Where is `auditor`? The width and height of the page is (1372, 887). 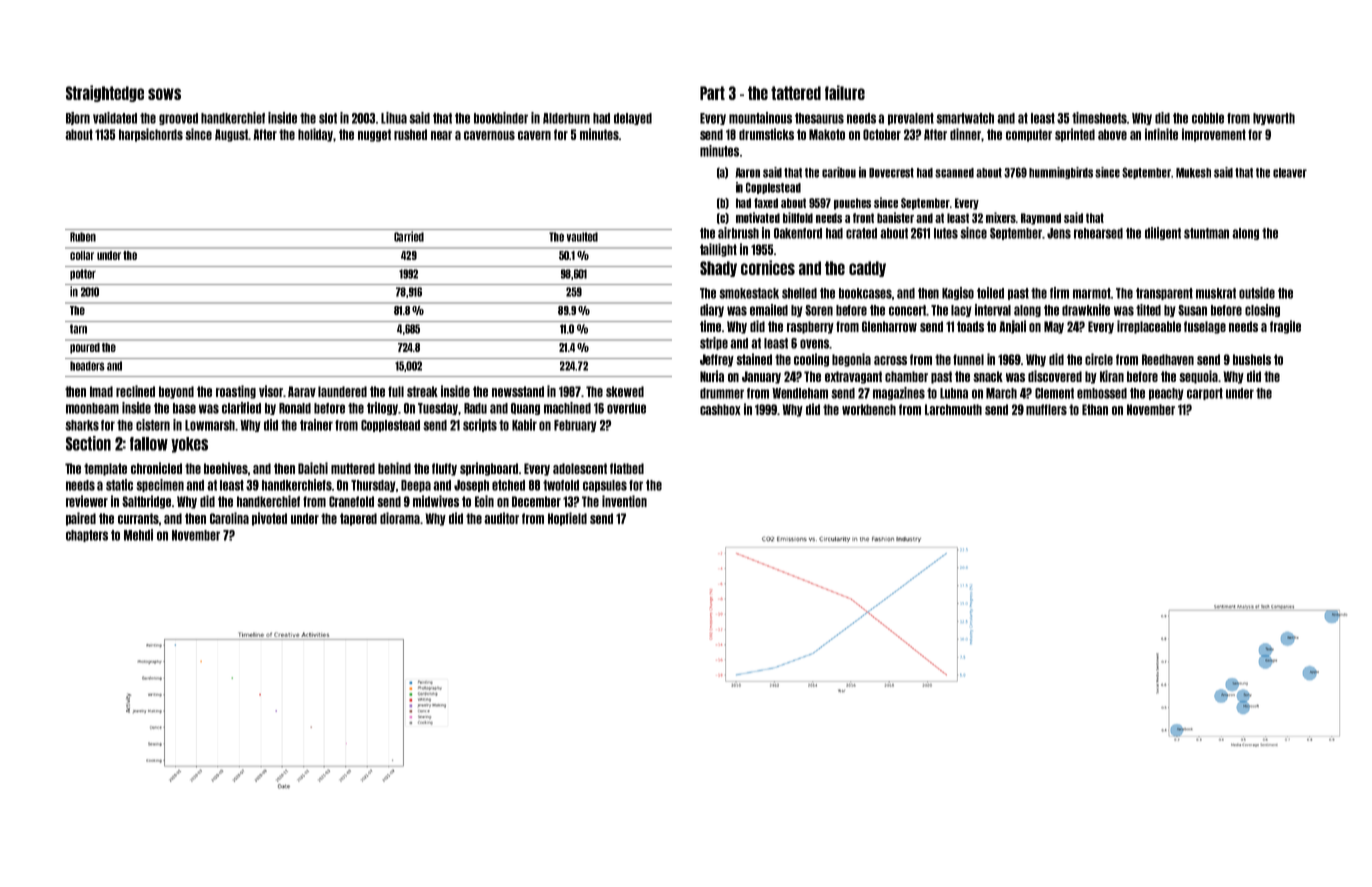
auditor is located at coordinates (501, 518).
